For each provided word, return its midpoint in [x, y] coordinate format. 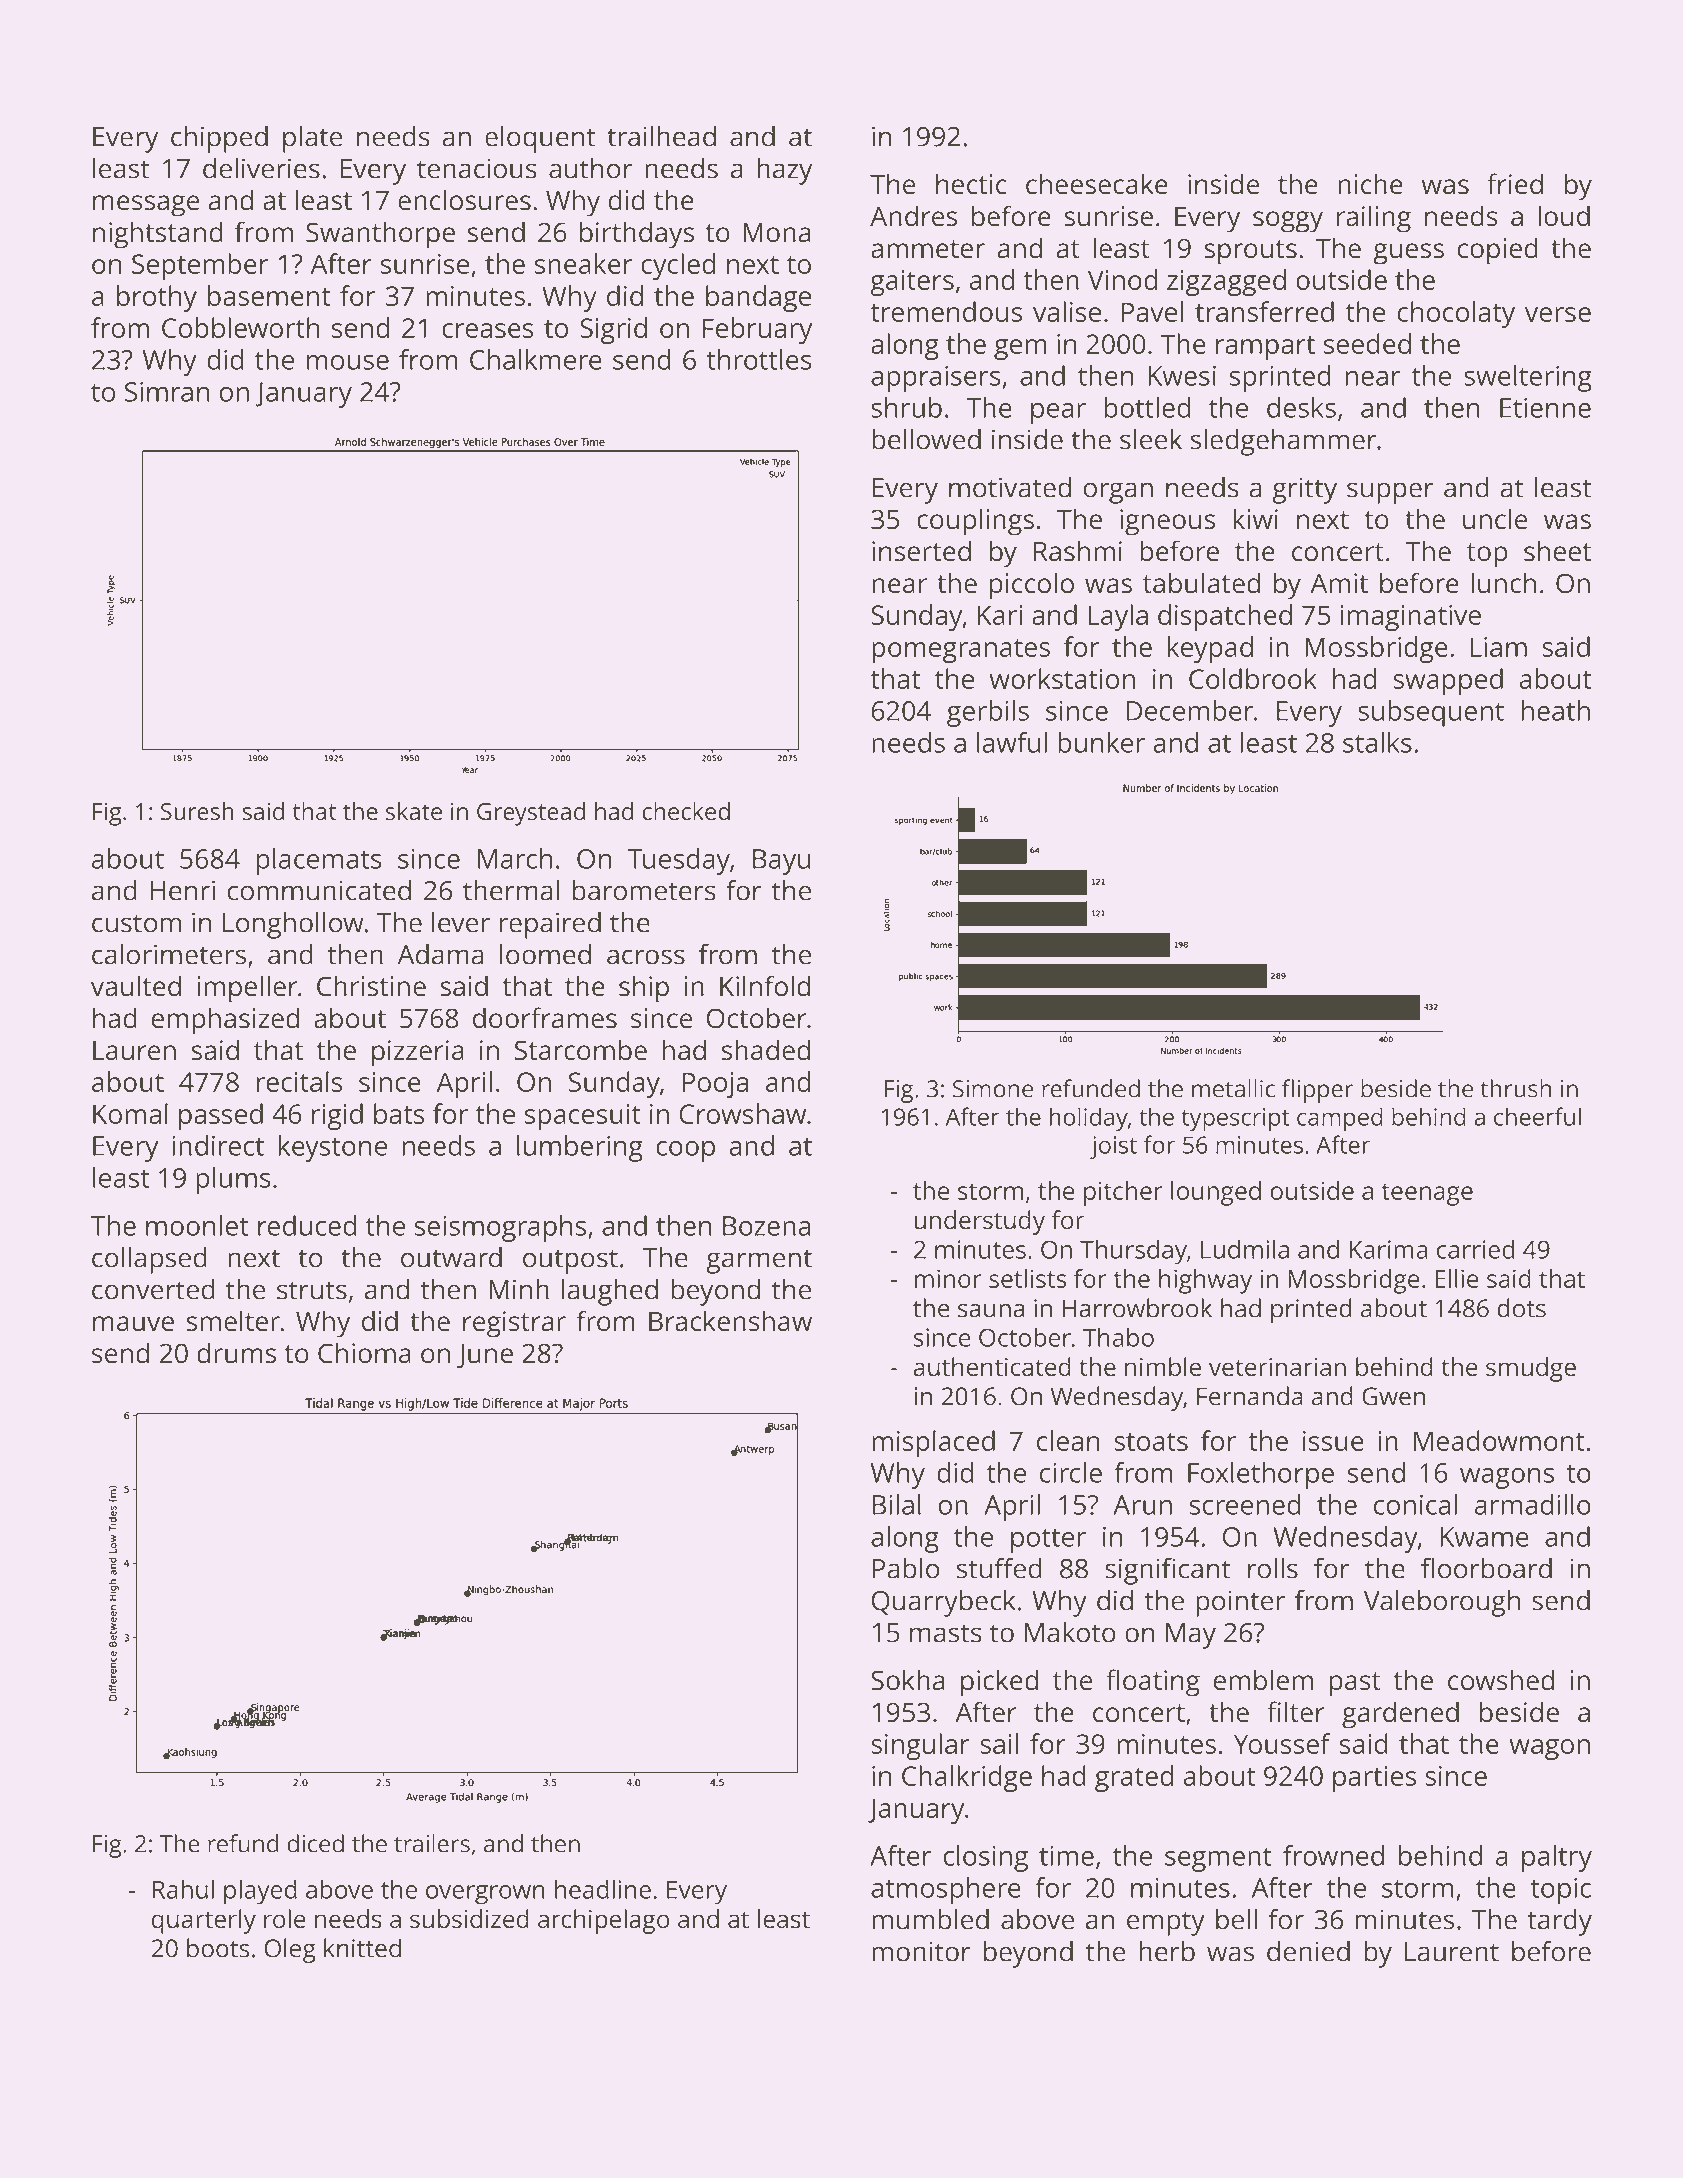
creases [488, 330]
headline [603, 1889]
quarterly [204, 1921]
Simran [167, 392]
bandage [758, 298]
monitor [921, 1951]
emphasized [225, 1021]
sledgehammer [1284, 442]
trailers [432, 1843]
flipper [1317, 1091]
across [646, 957]
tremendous [946, 311]
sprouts [1250, 252]
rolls [1273, 1568]
